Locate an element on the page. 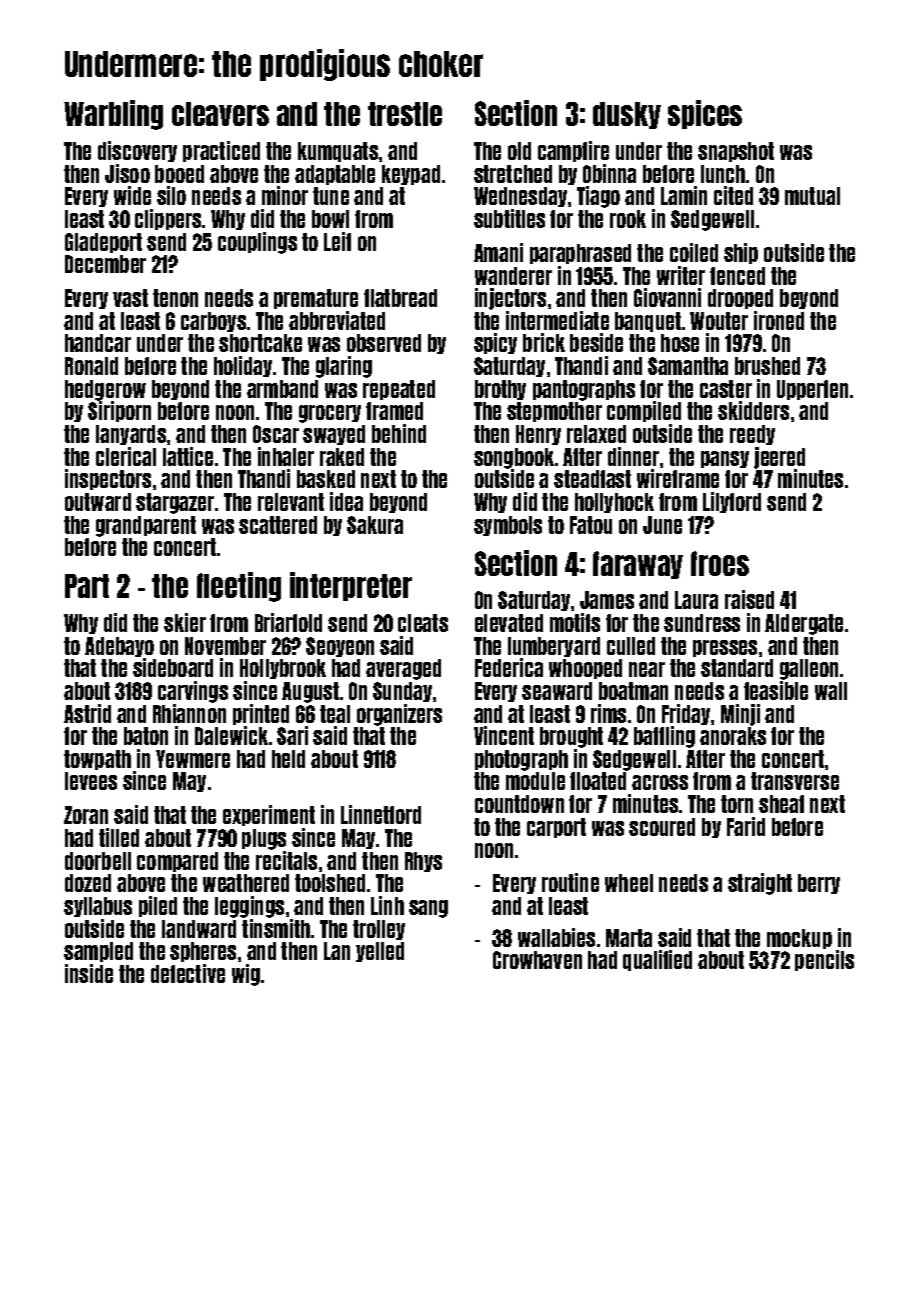 This document has height=1314, width=924. defective is located at coordinates (188, 973).
